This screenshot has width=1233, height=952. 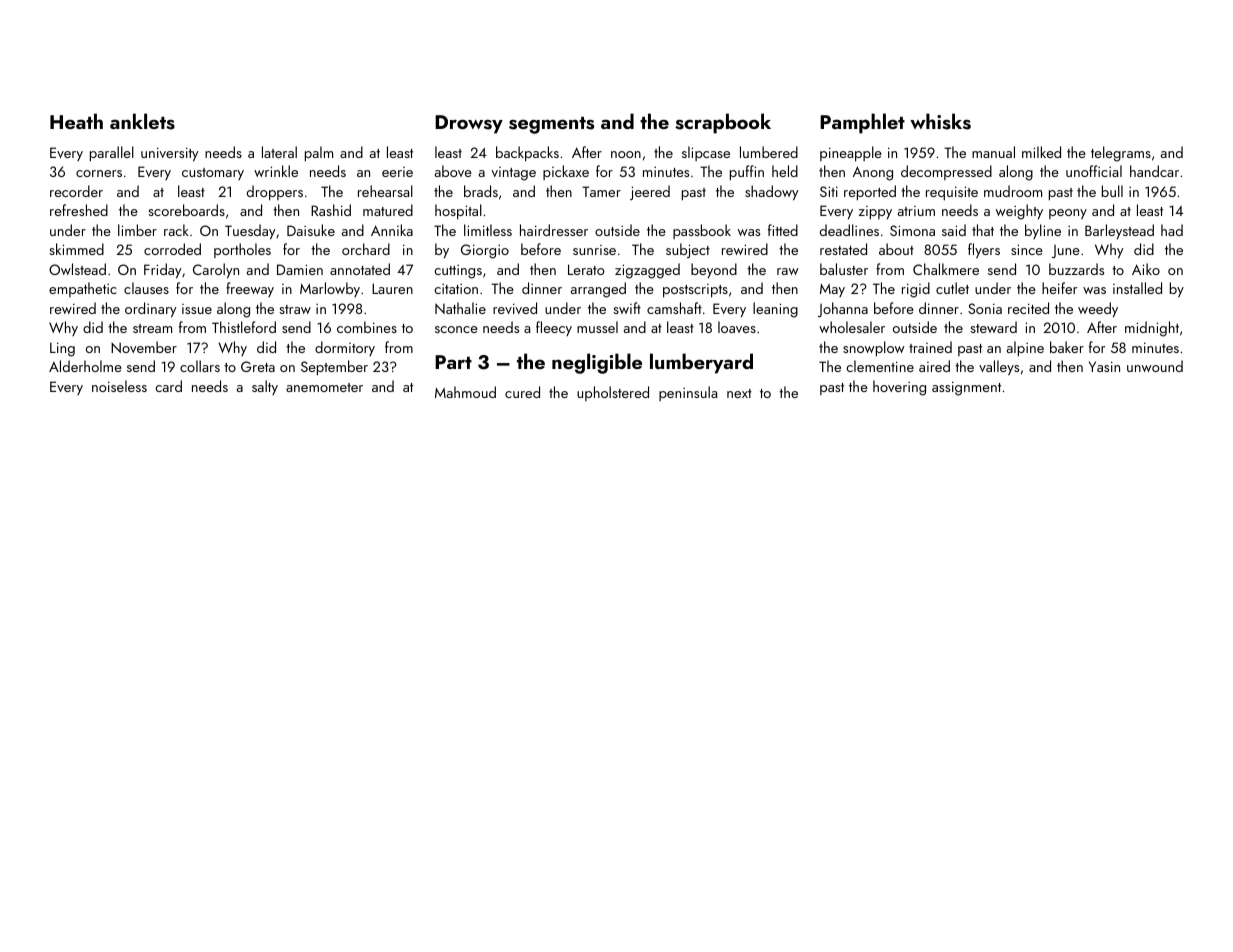 What do you see at coordinates (85, 366) in the screenshot?
I see `Alderholme` at bounding box center [85, 366].
